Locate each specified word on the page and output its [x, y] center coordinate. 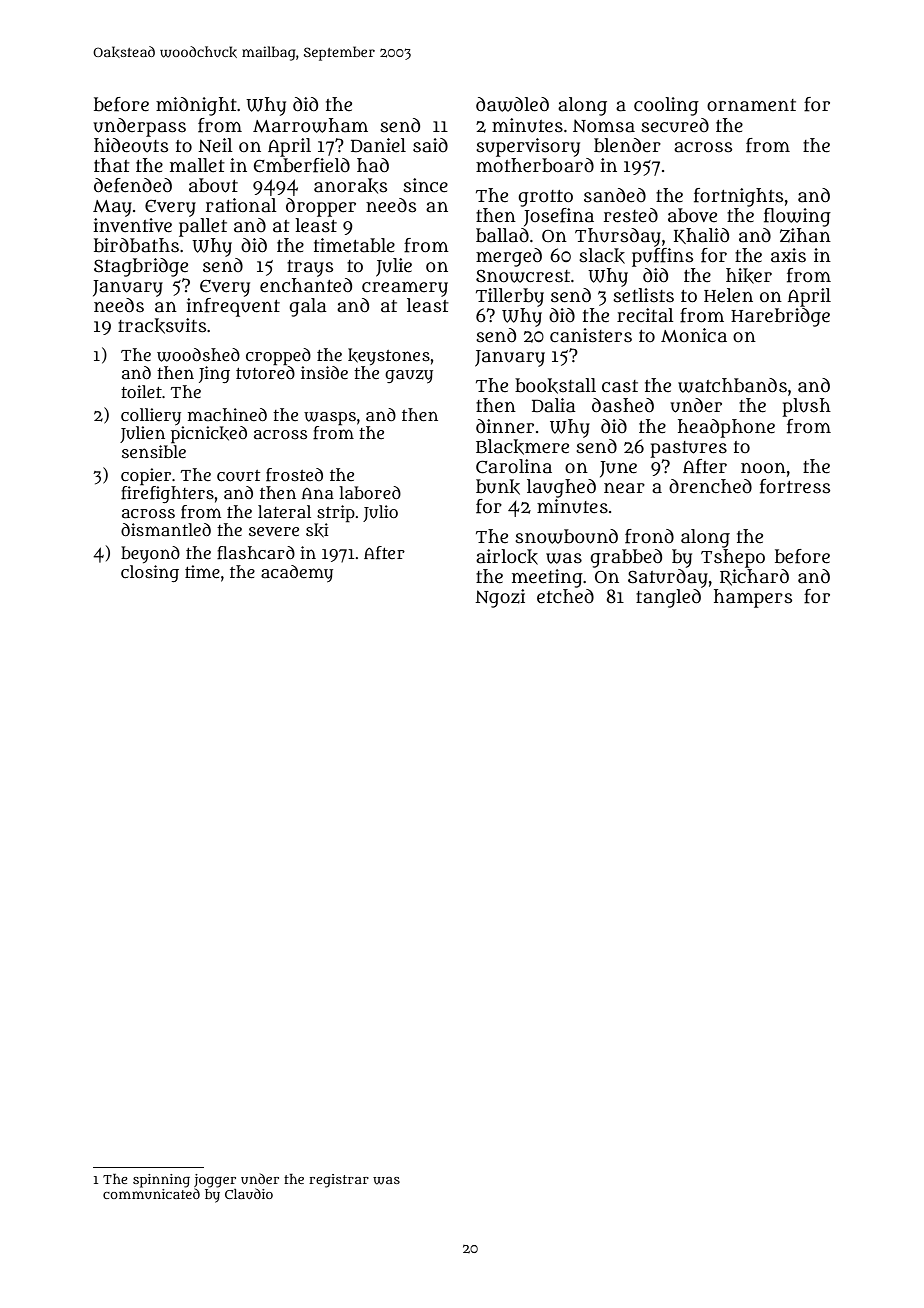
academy [297, 573]
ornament [751, 105]
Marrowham [310, 125]
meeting [547, 578]
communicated [151, 1193]
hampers [753, 598]
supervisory [528, 147]
